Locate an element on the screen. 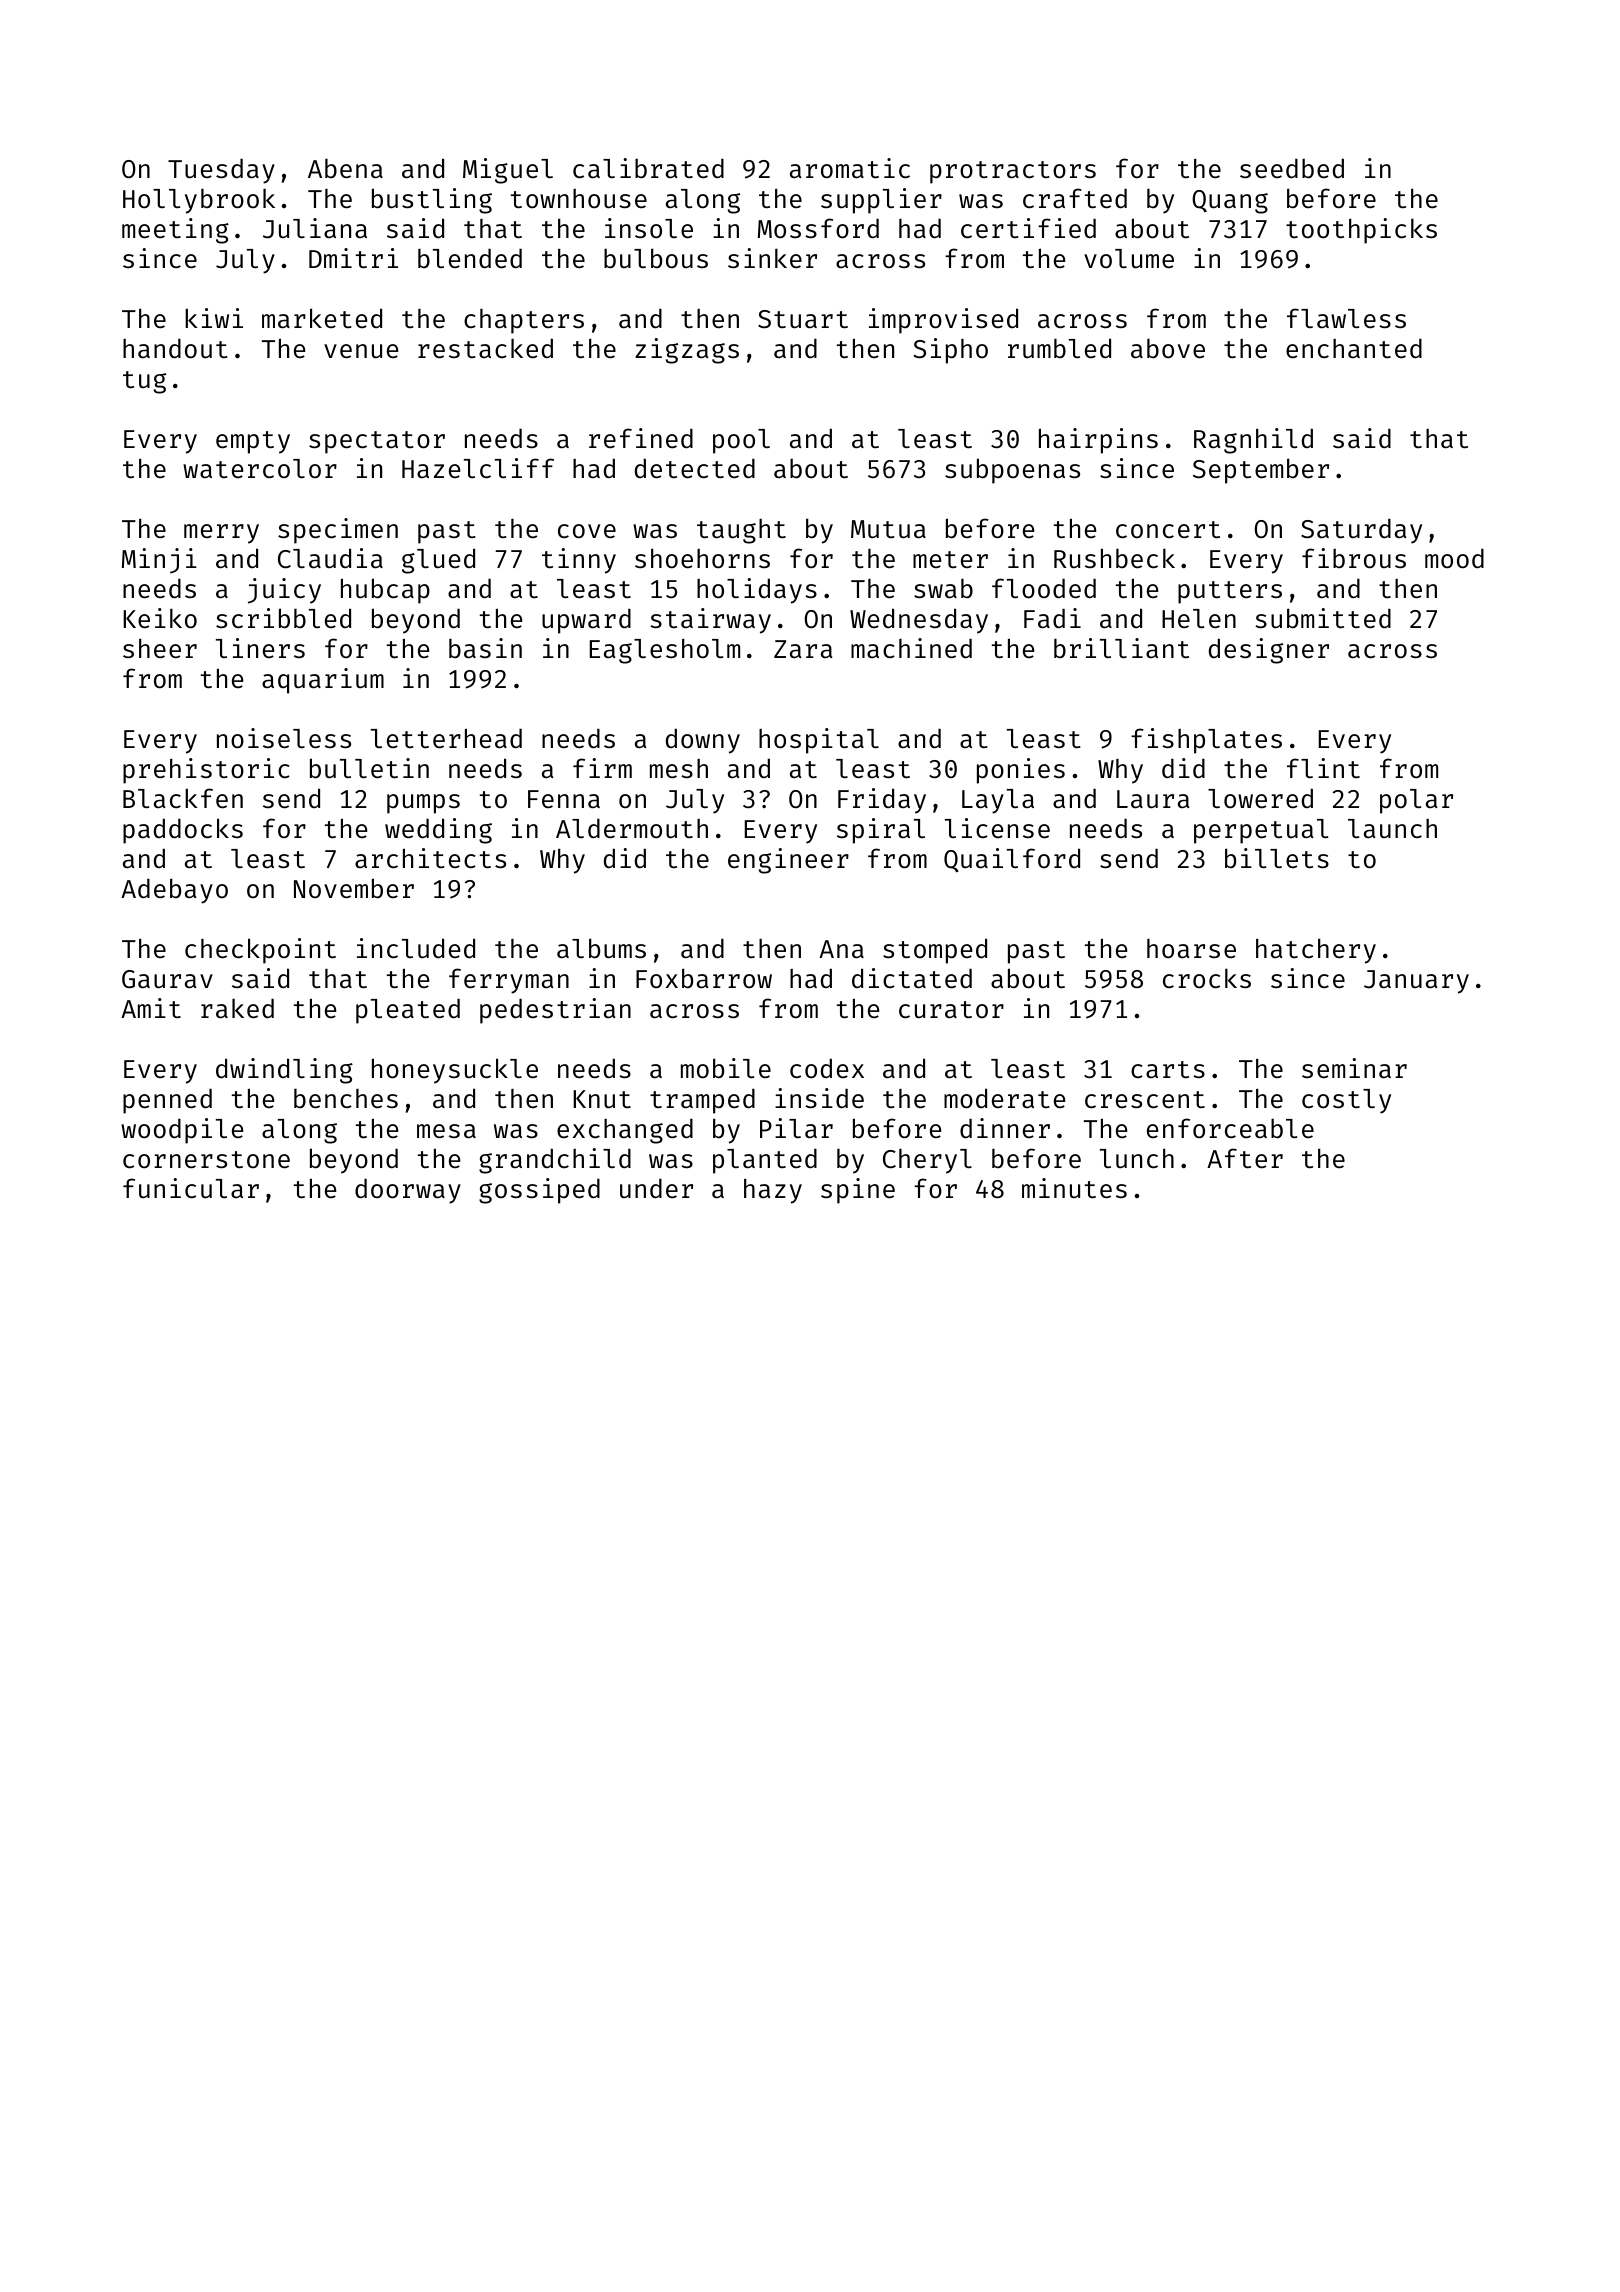 Image resolution: width=1620 pixels, height=2292 pixels. meter is located at coordinates (950, 560).
